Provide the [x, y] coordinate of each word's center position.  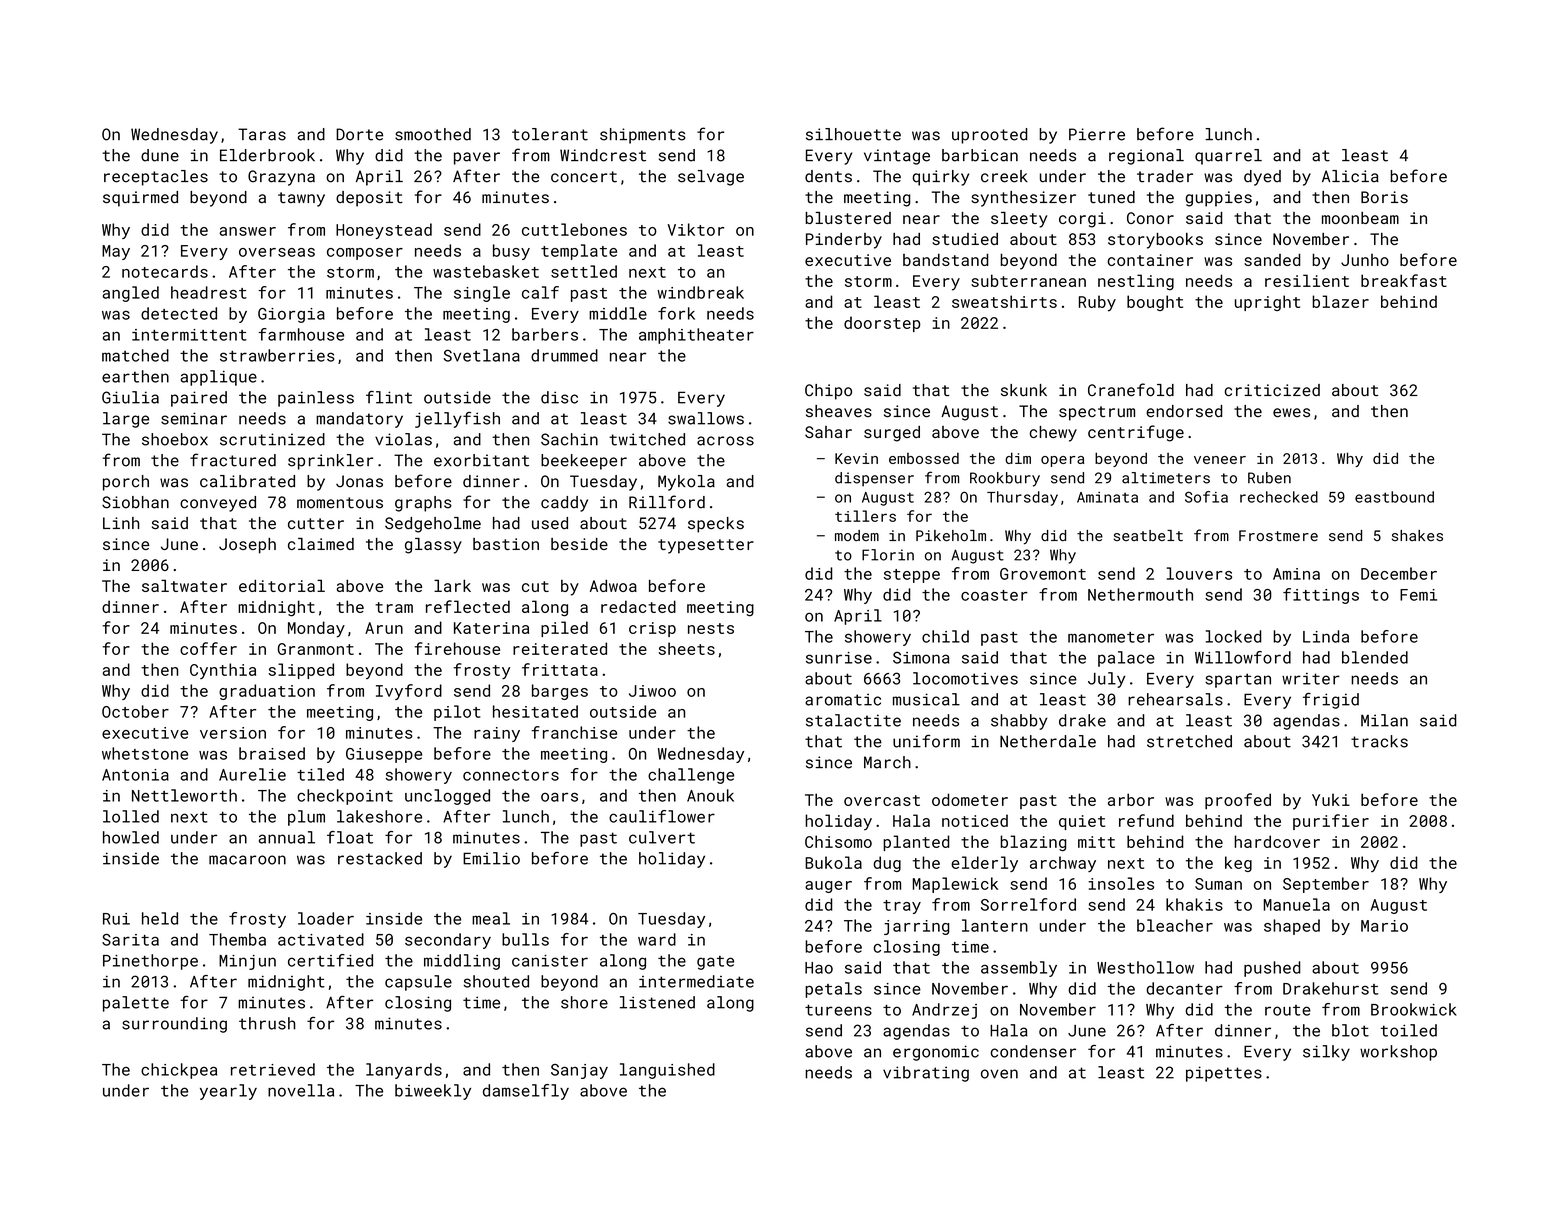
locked [1234, 636]
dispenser [874, 479]
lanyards [404, 1071]
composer [365, 254]
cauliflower [662, 816]
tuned [1111, 197]
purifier [1331, 822]
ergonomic [936, 1053]
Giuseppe [384, 755]
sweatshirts [1004, 301]
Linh [121, 523]
